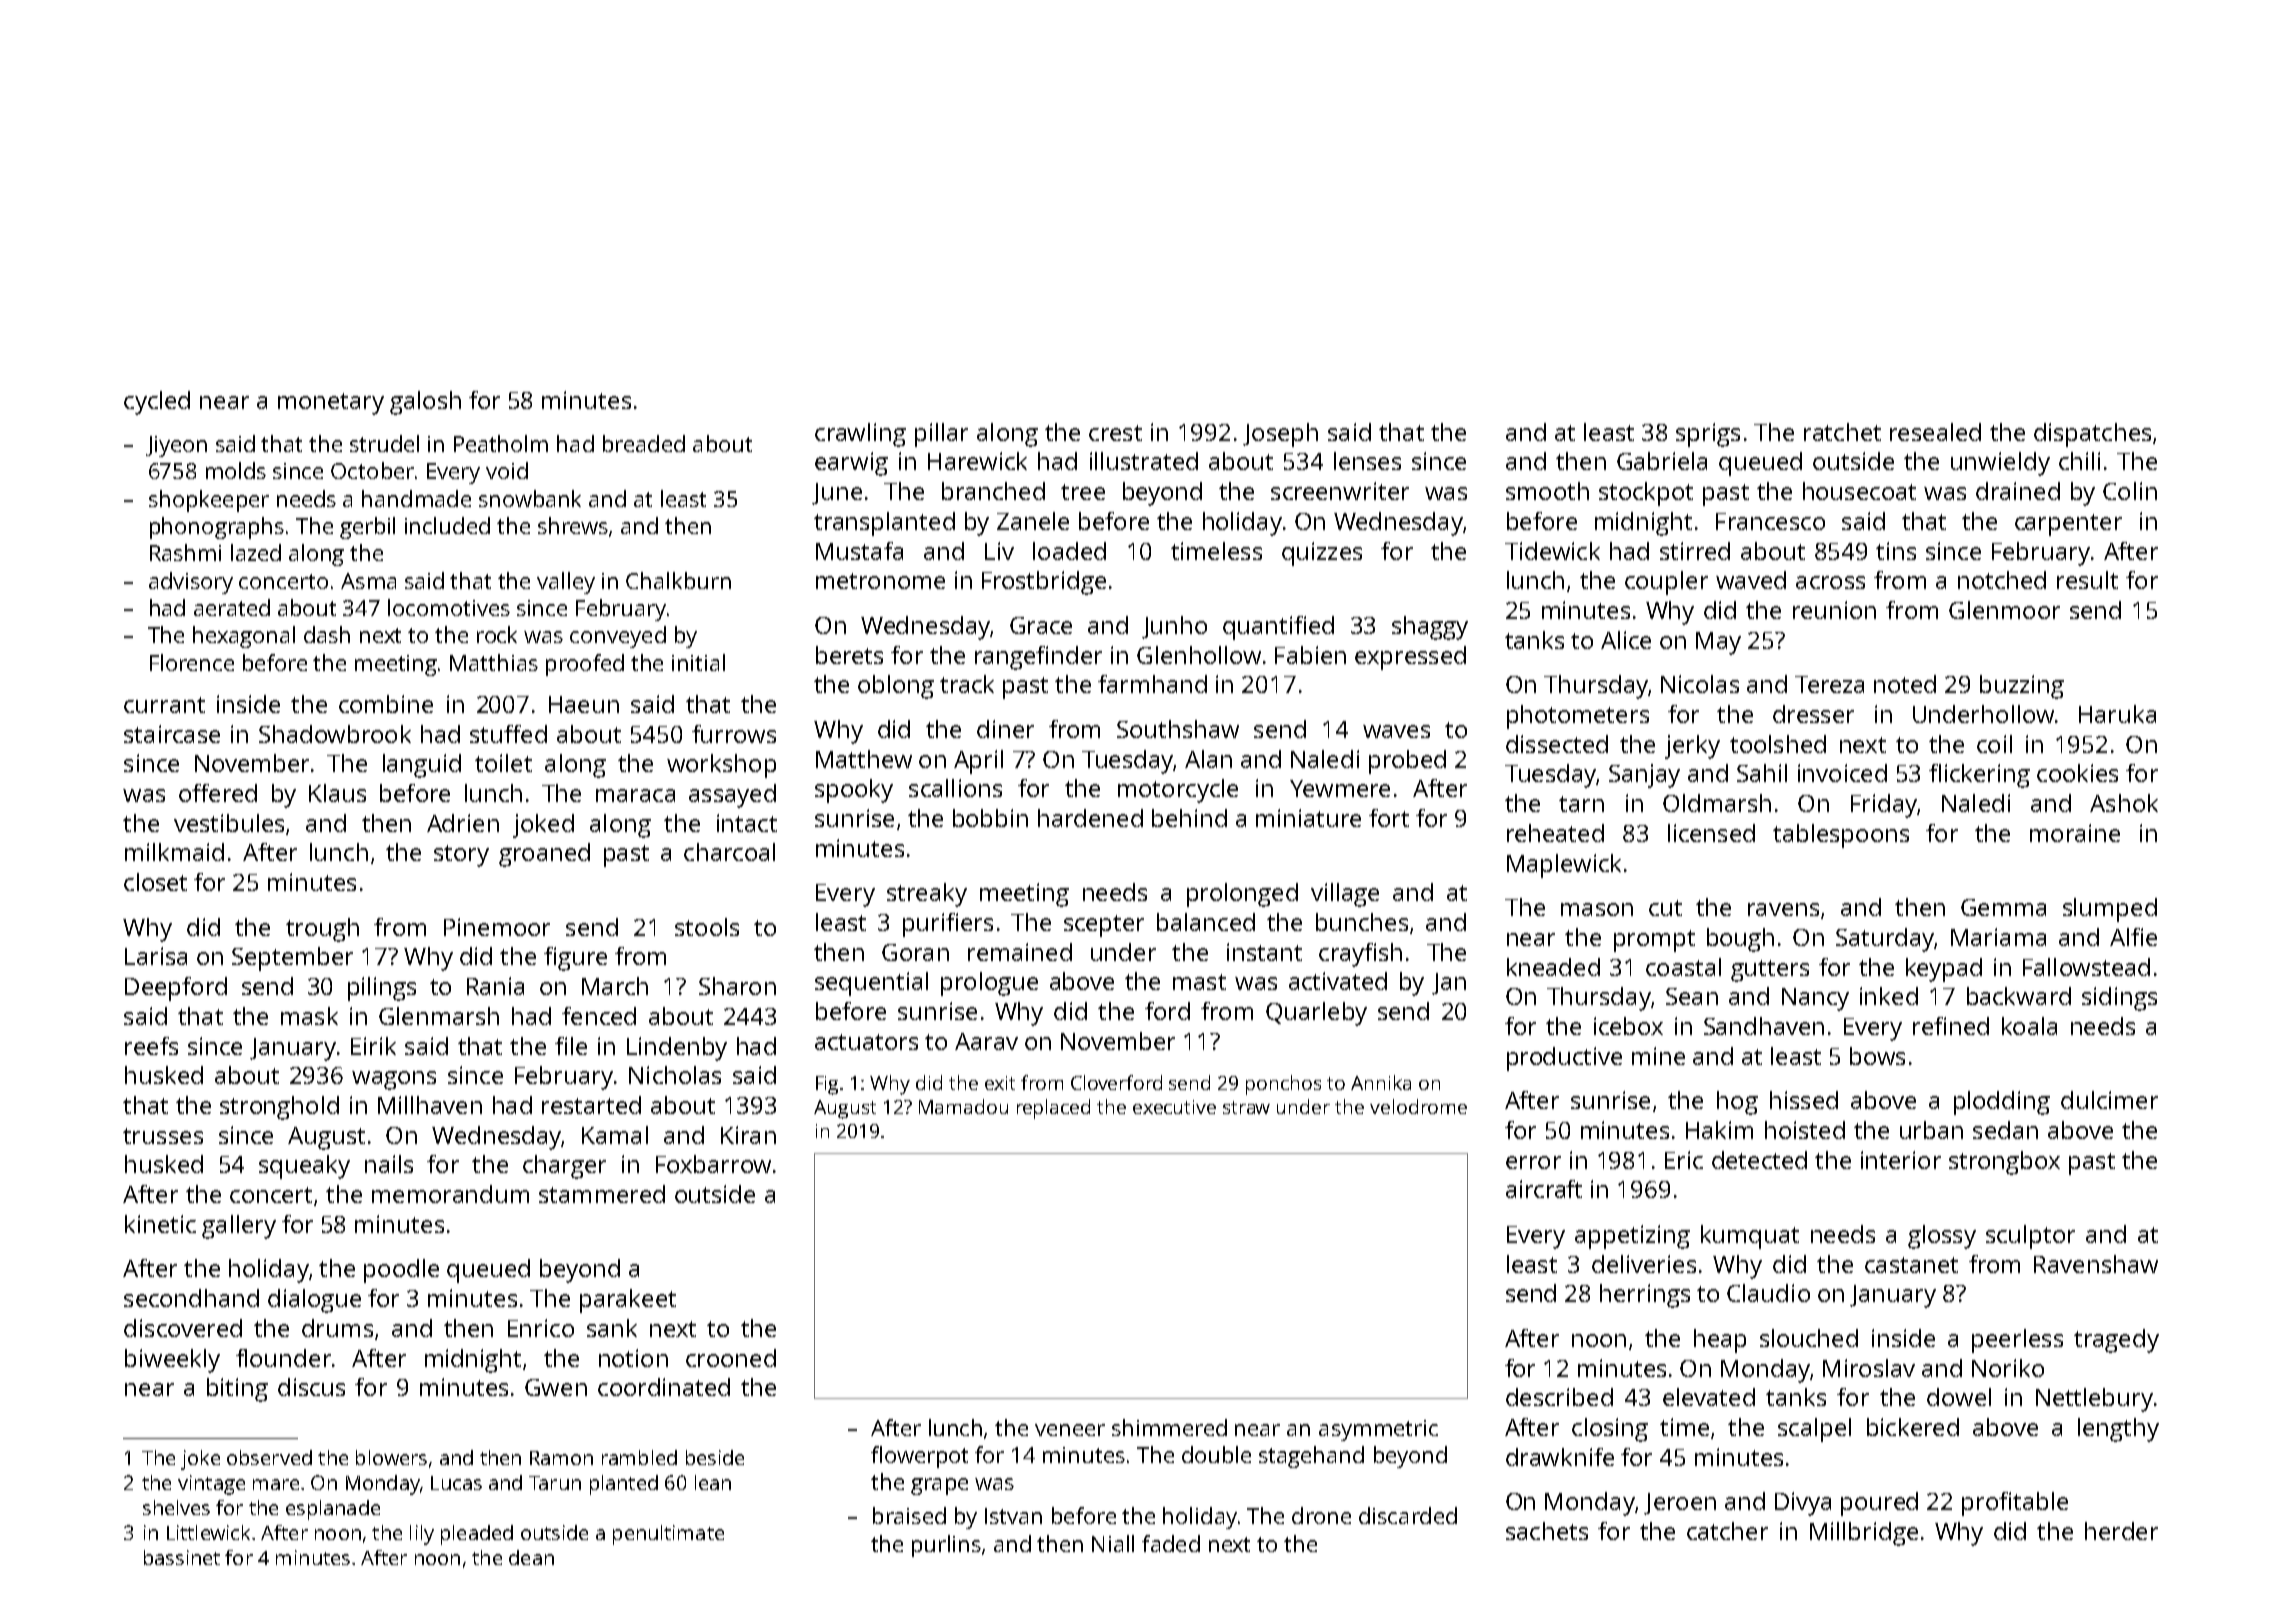 The height and width of the page is (1614, 2282). Describe the element at coordinates (731, 1358) in the page. I see `crooned` at that location.
